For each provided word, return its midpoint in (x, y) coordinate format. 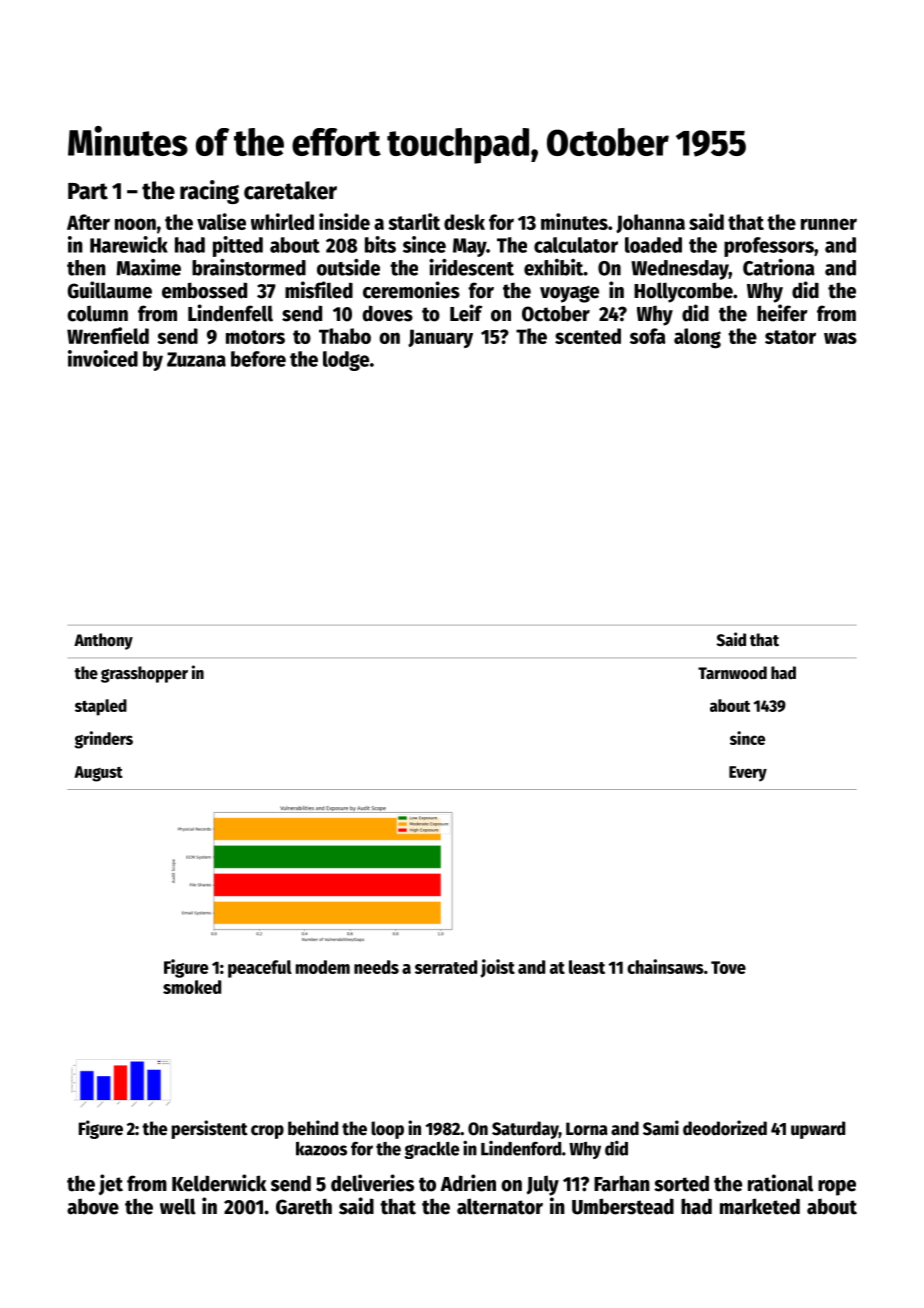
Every (748, 774)
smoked (192, 987)
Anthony (103, 641)
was (840, 338)
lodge (346, 361)
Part (88, 191)
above (93, 1206)
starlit (414, 221)
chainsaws (665, 966)
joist (497, 968)
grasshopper (144, 674)
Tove (728, 967)
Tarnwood (732, 673)
